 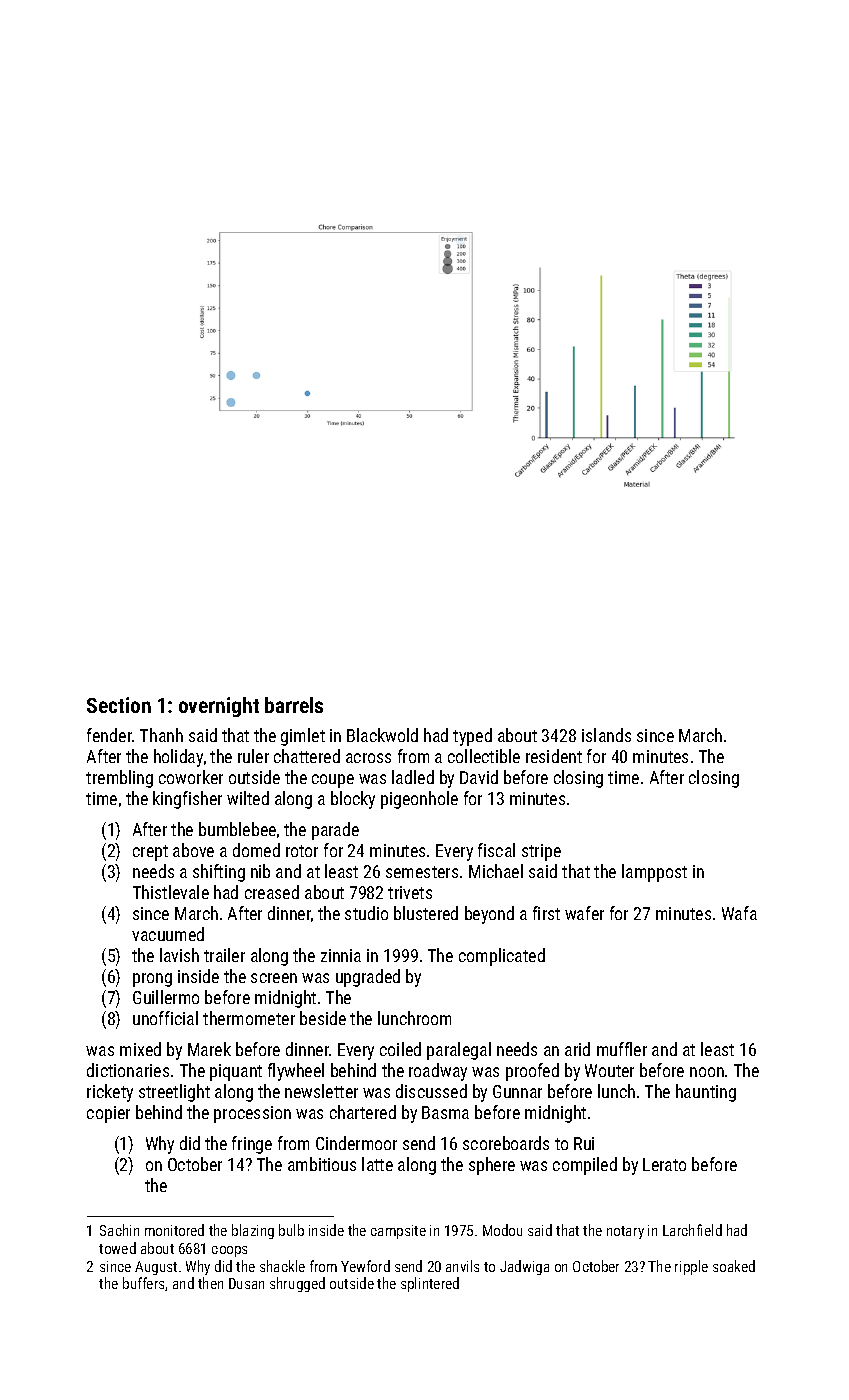 What do you see at coordinates (119, 705) in the document?
I see `Section` at bounding box center [119, 705].
